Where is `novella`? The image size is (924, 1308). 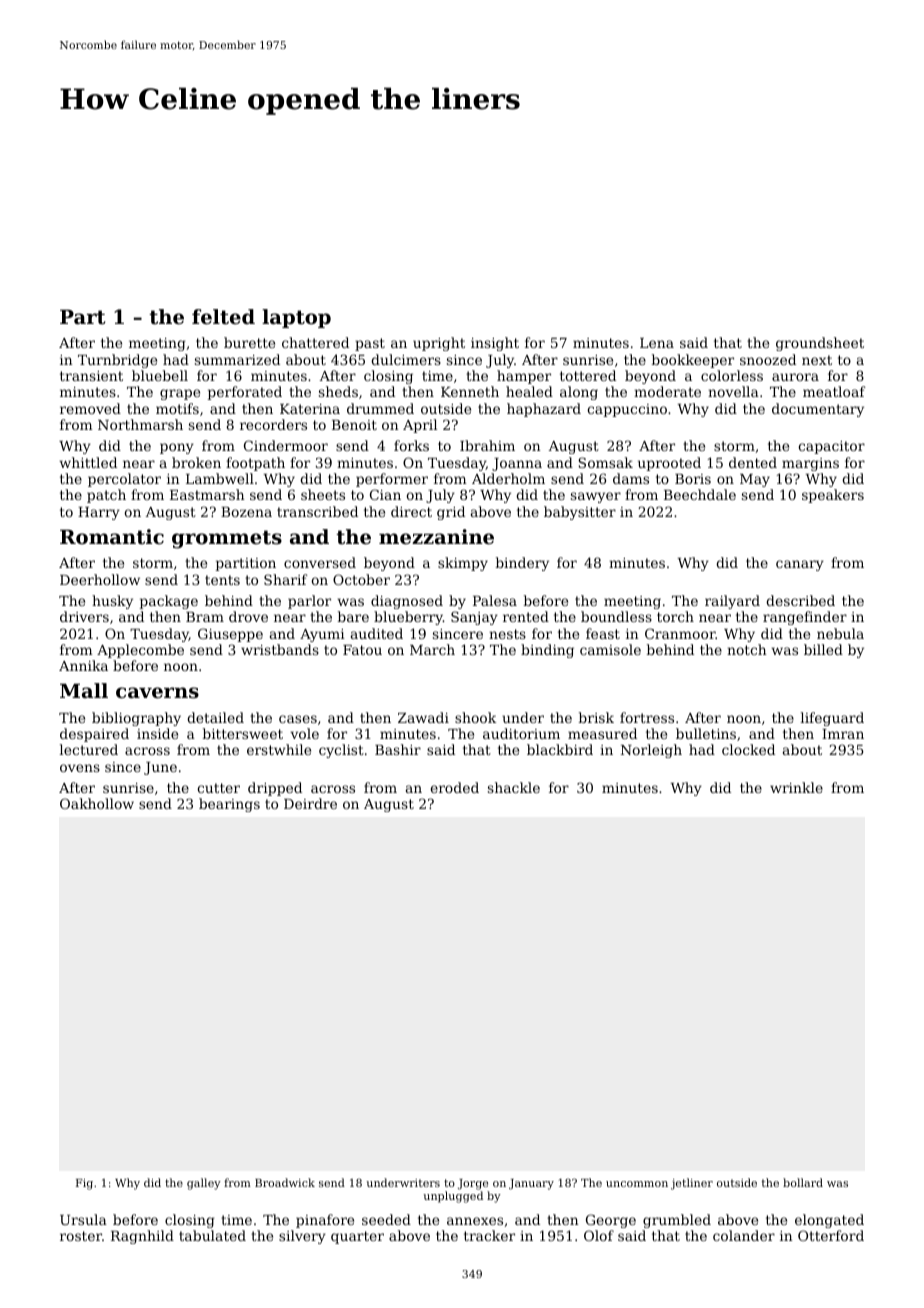 novella is located at coordinates (733, 391).
